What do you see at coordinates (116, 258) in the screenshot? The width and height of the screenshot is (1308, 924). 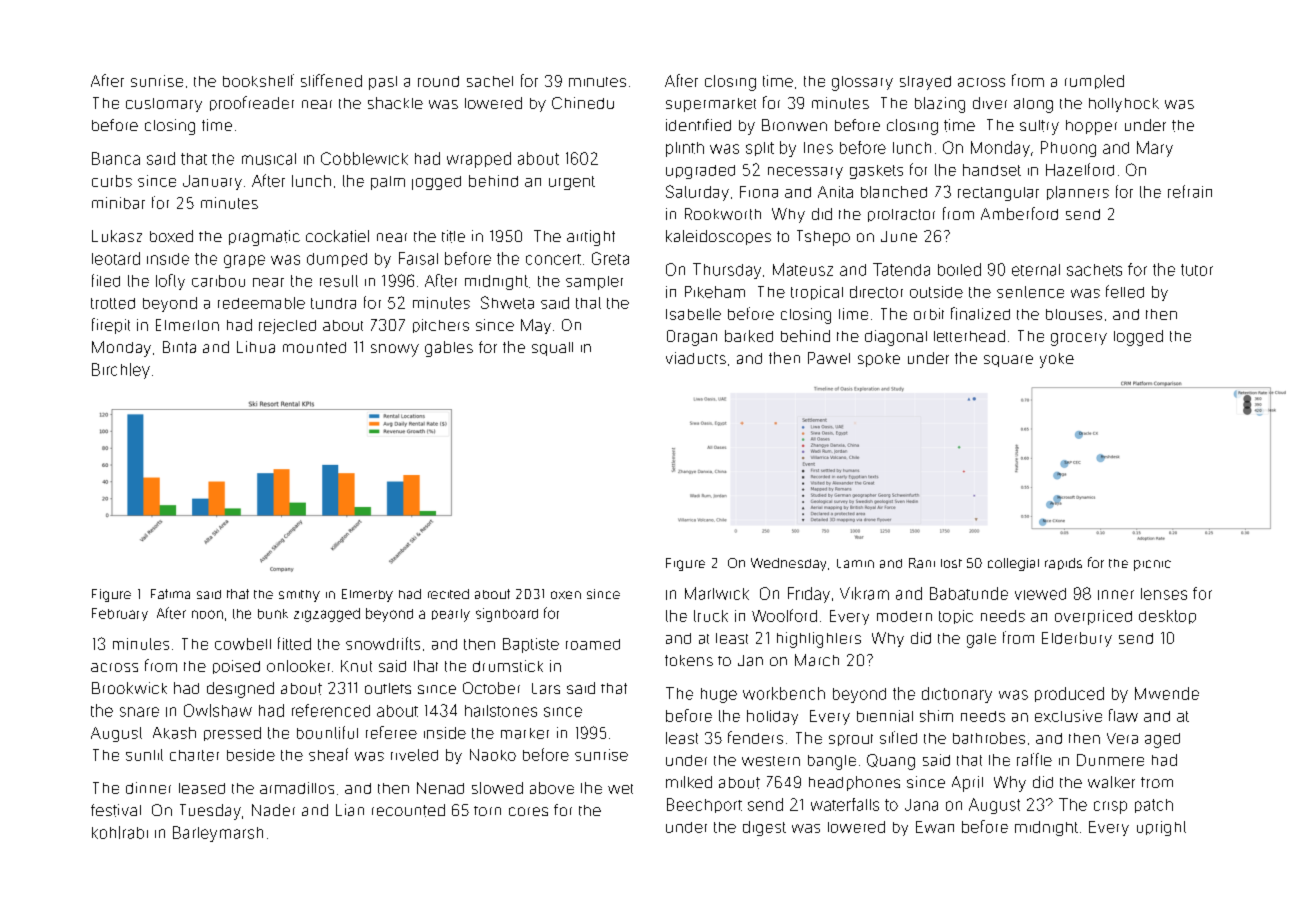 I see `leotard` at bounding box center [116, 258].
